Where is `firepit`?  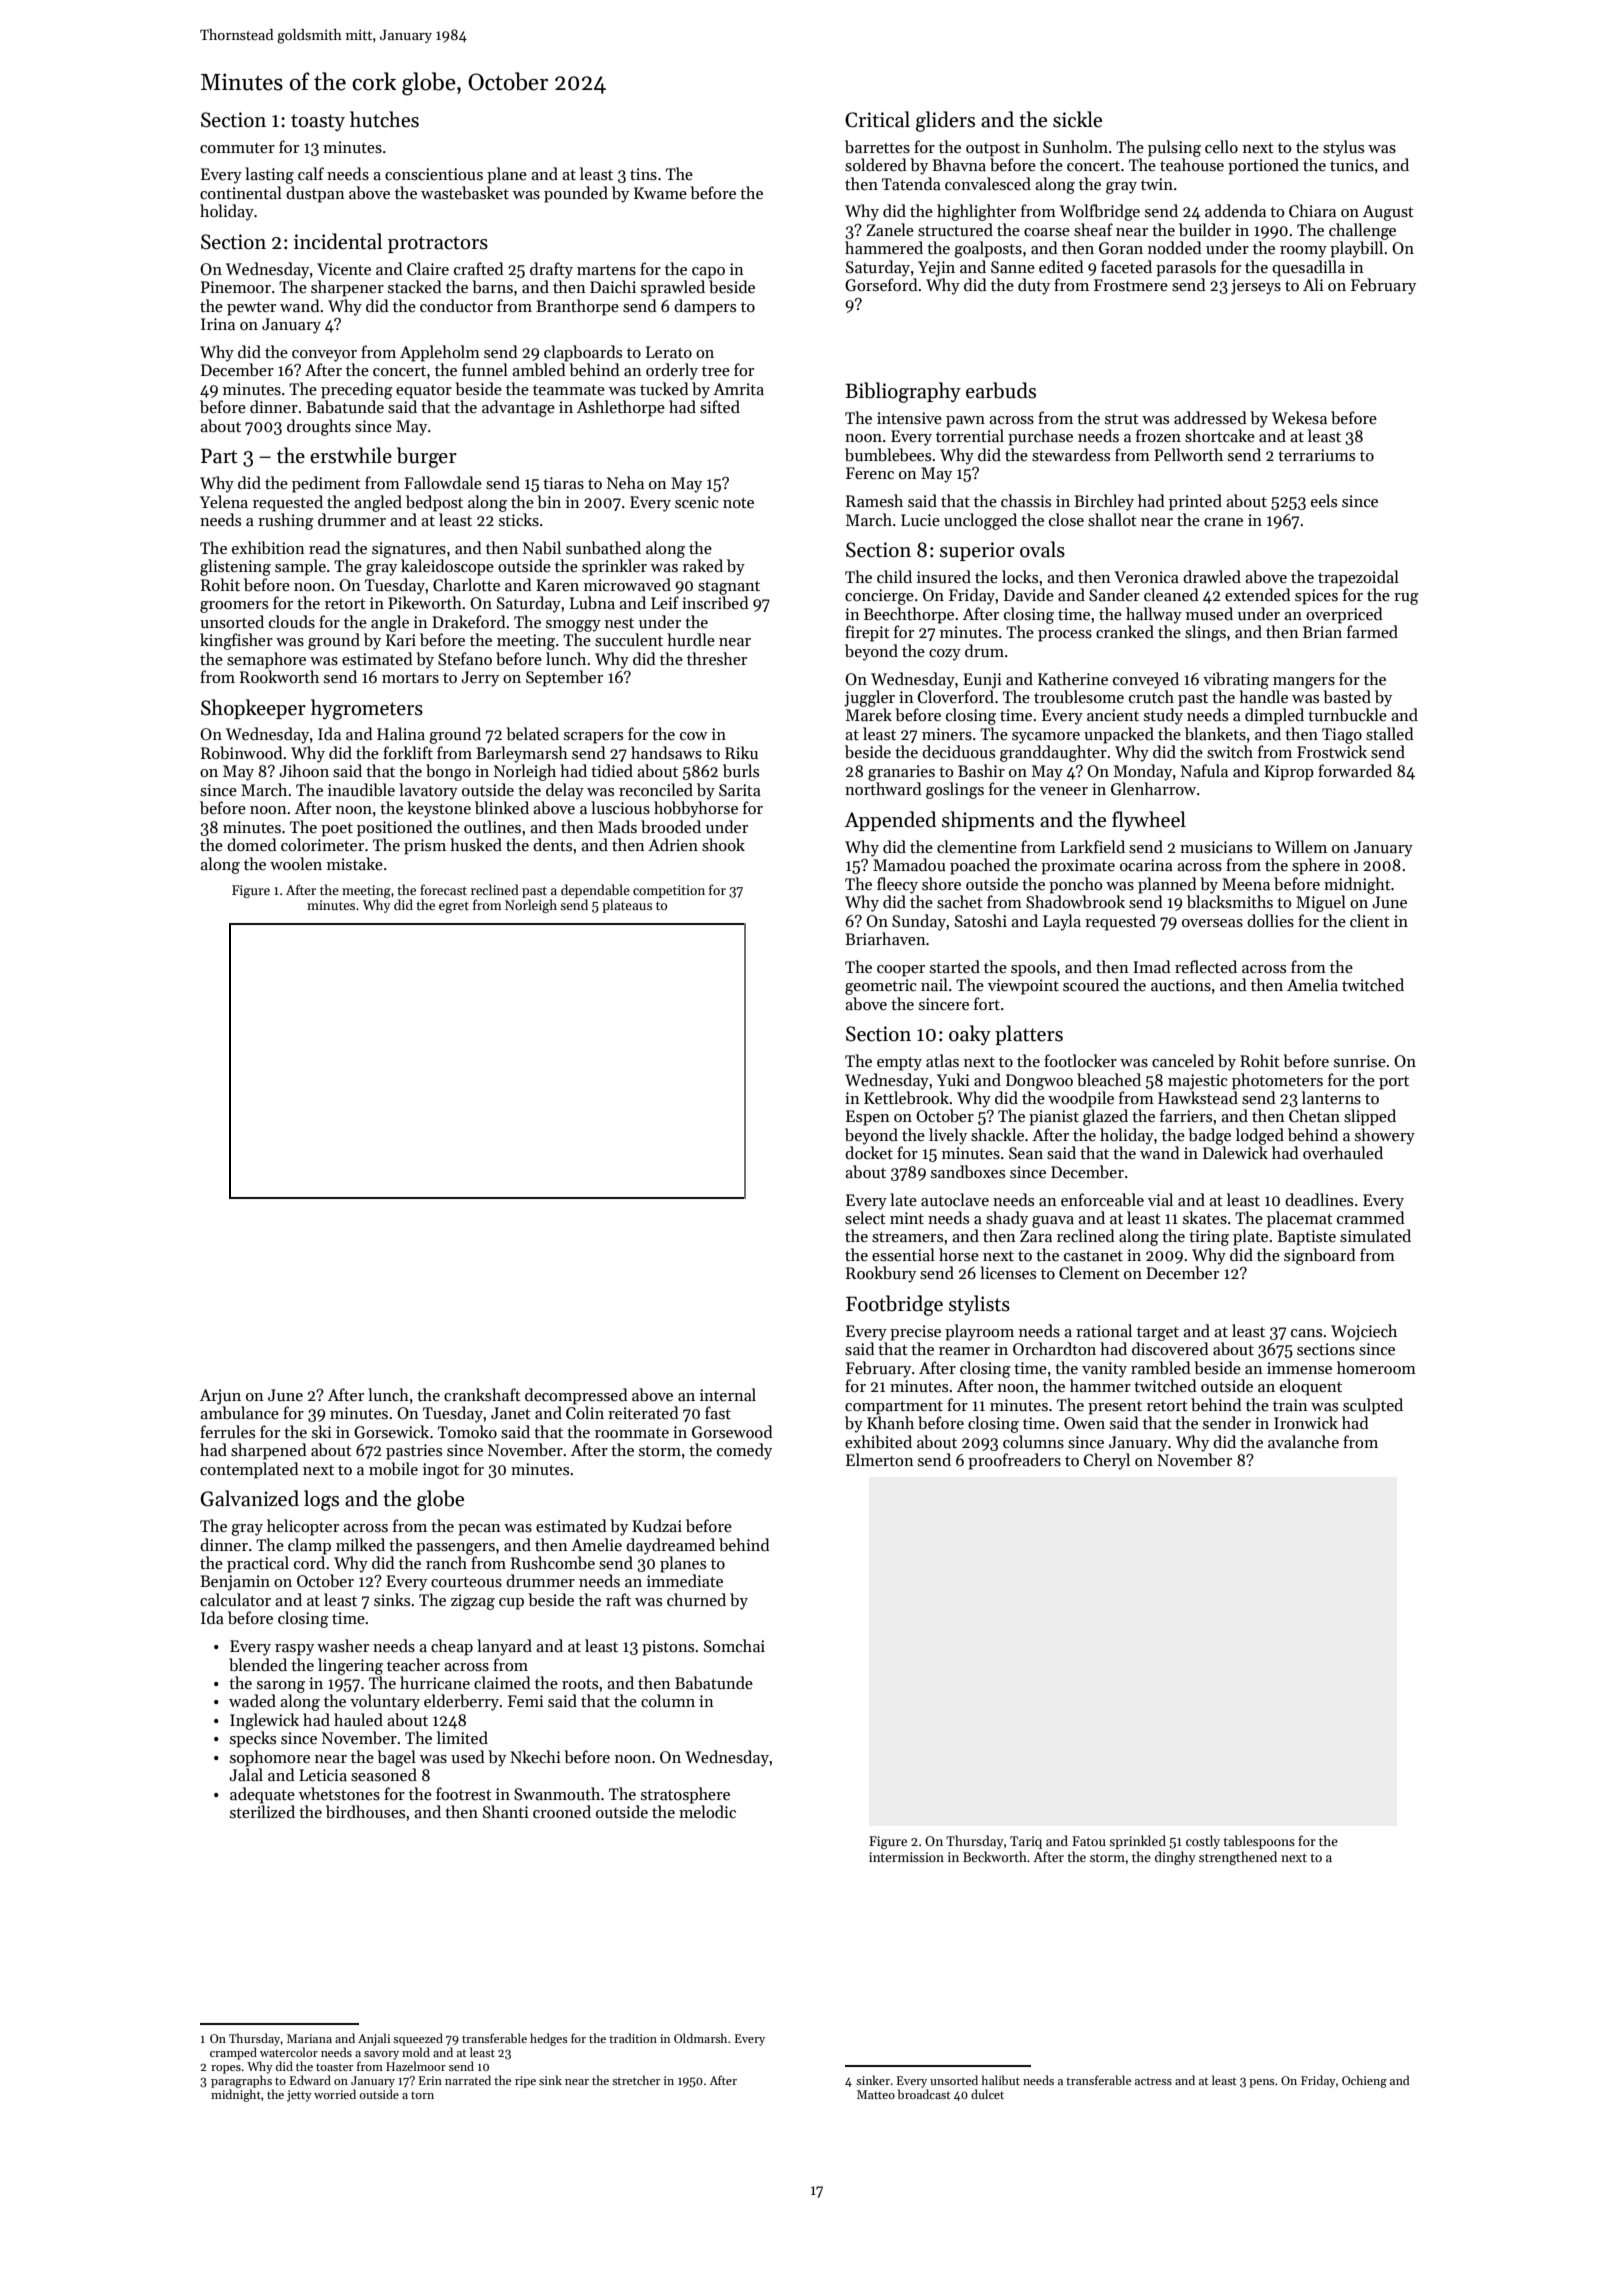 firepit is located at coordinates (867, 633).
